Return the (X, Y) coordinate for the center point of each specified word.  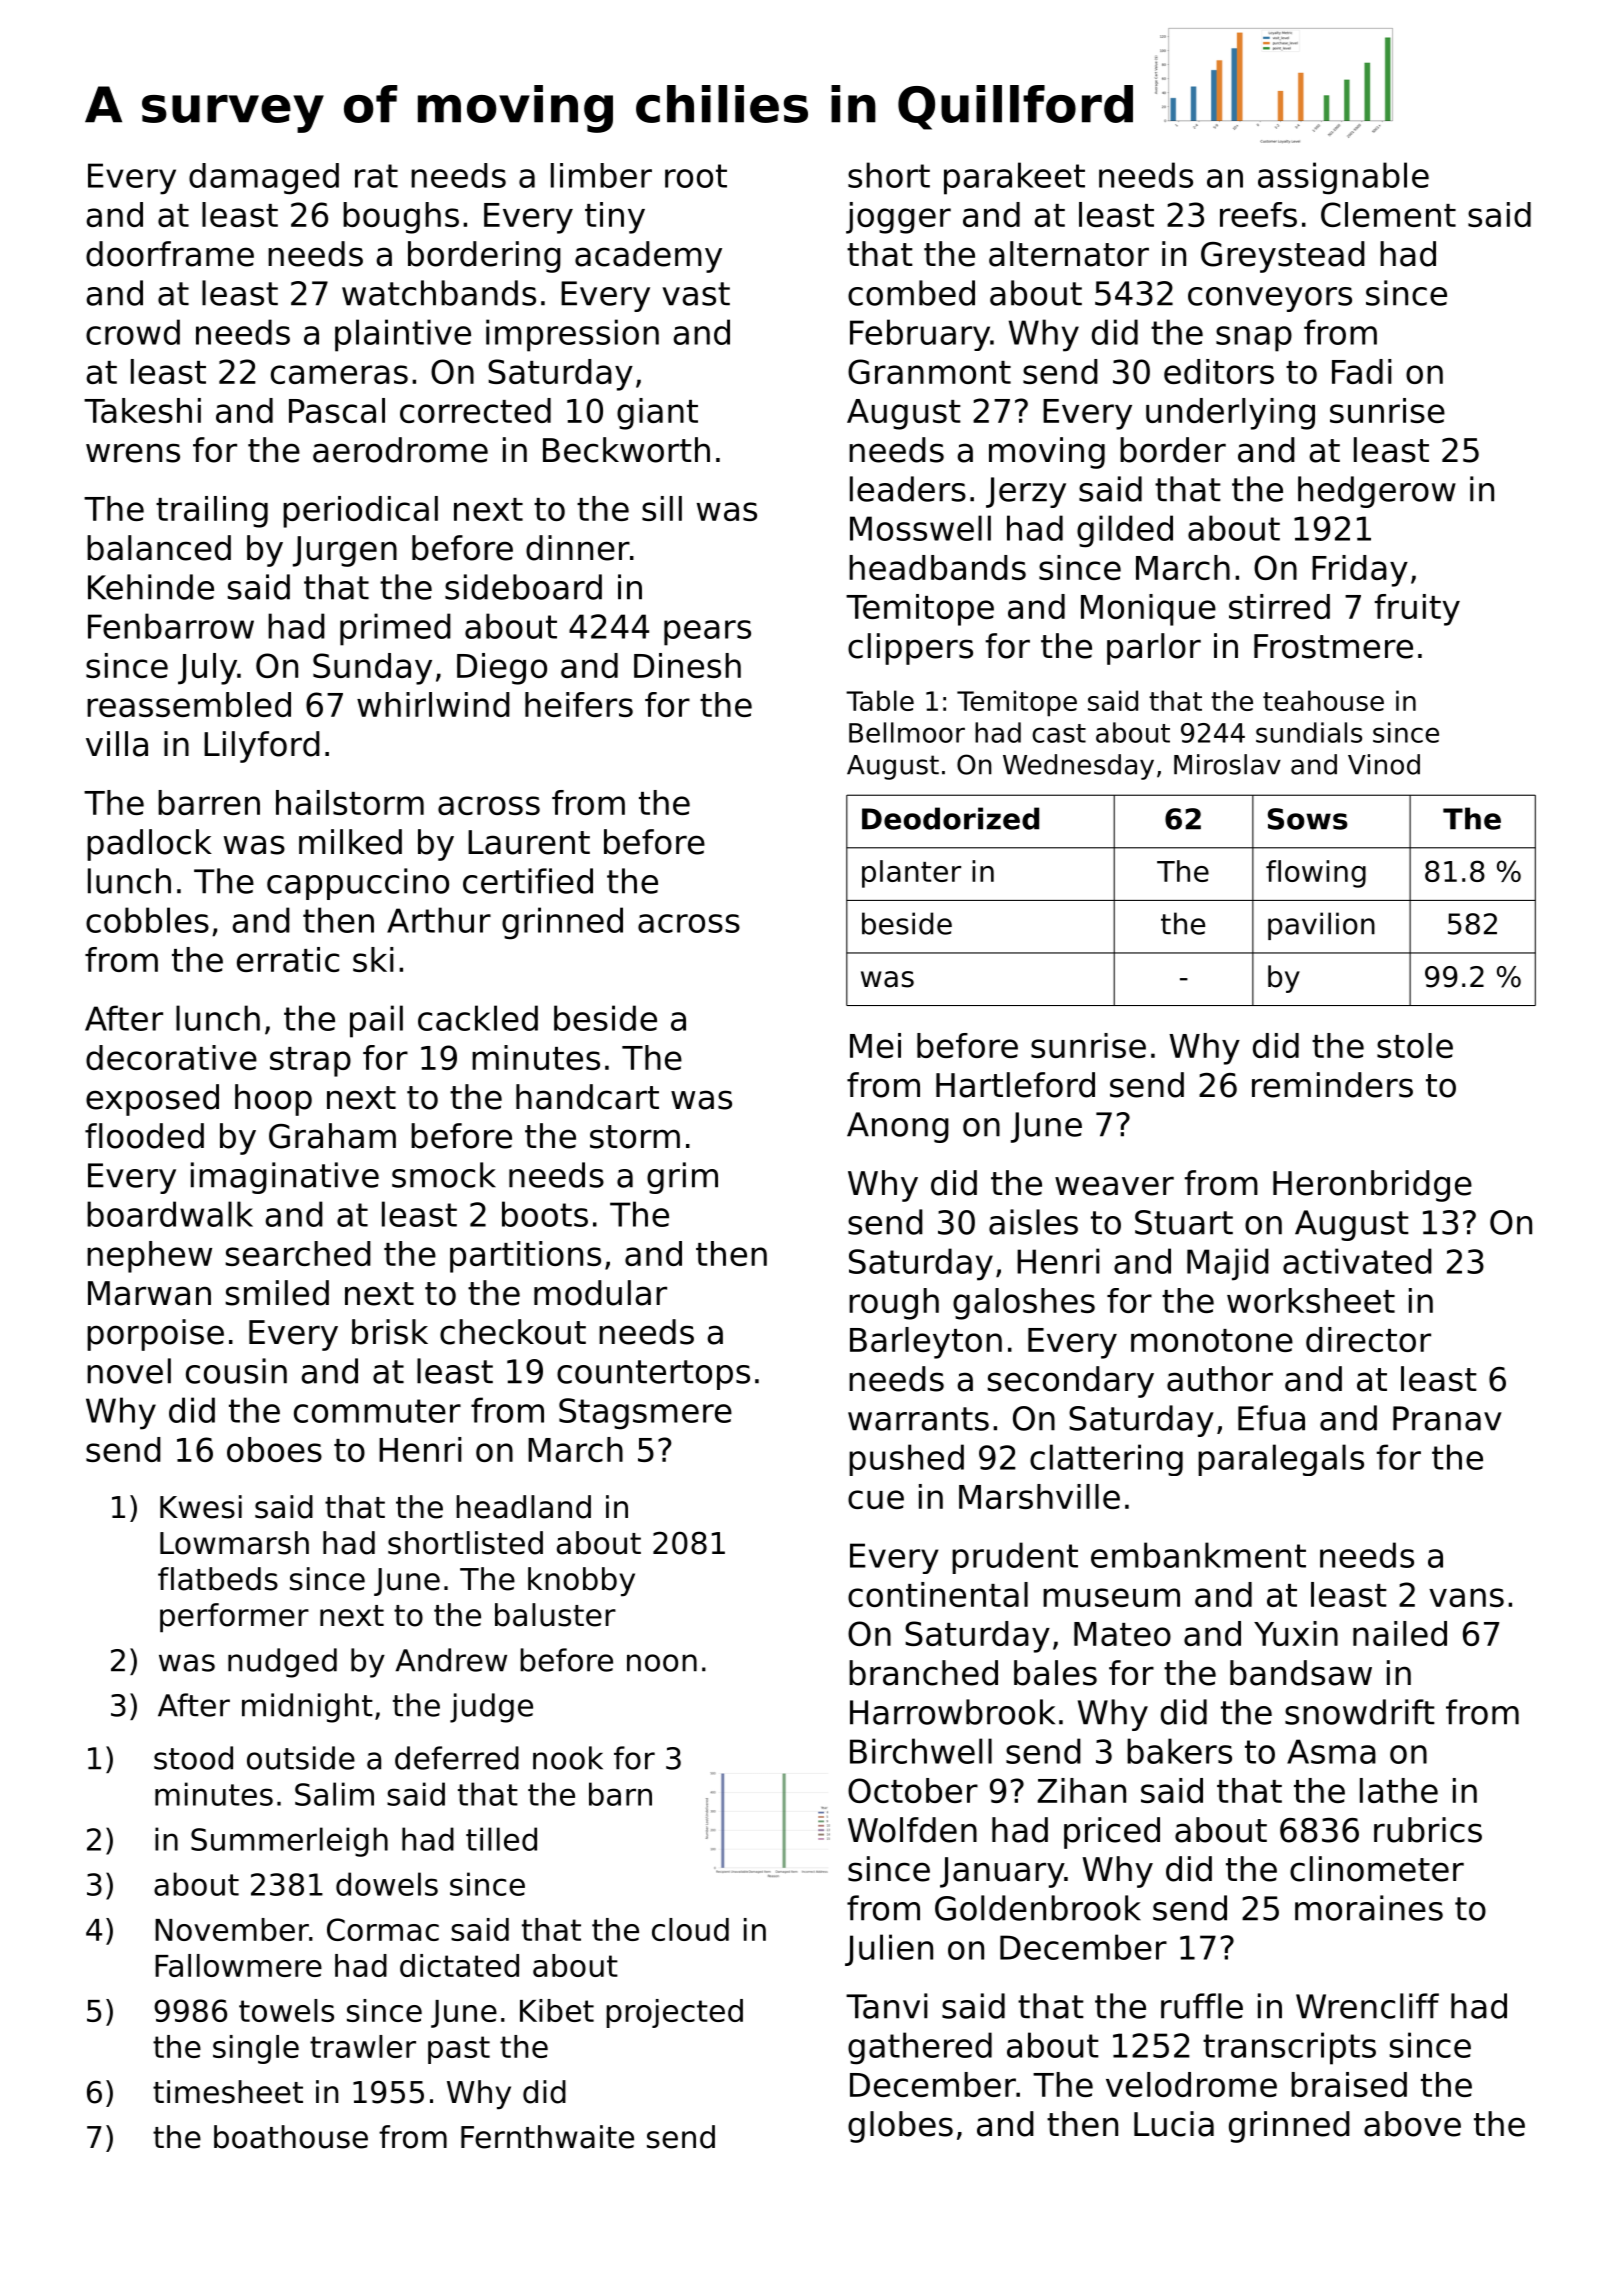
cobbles (147, 920)
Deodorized (950, 818)
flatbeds (218, 1579)
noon (662, 1663)
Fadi (1362, 371)
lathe (1399, 1790)
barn (620, 1794)
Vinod (1384, 764)
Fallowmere (238, 1965)
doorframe (170, 254)
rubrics (1428, 1830)
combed (911, 293)
